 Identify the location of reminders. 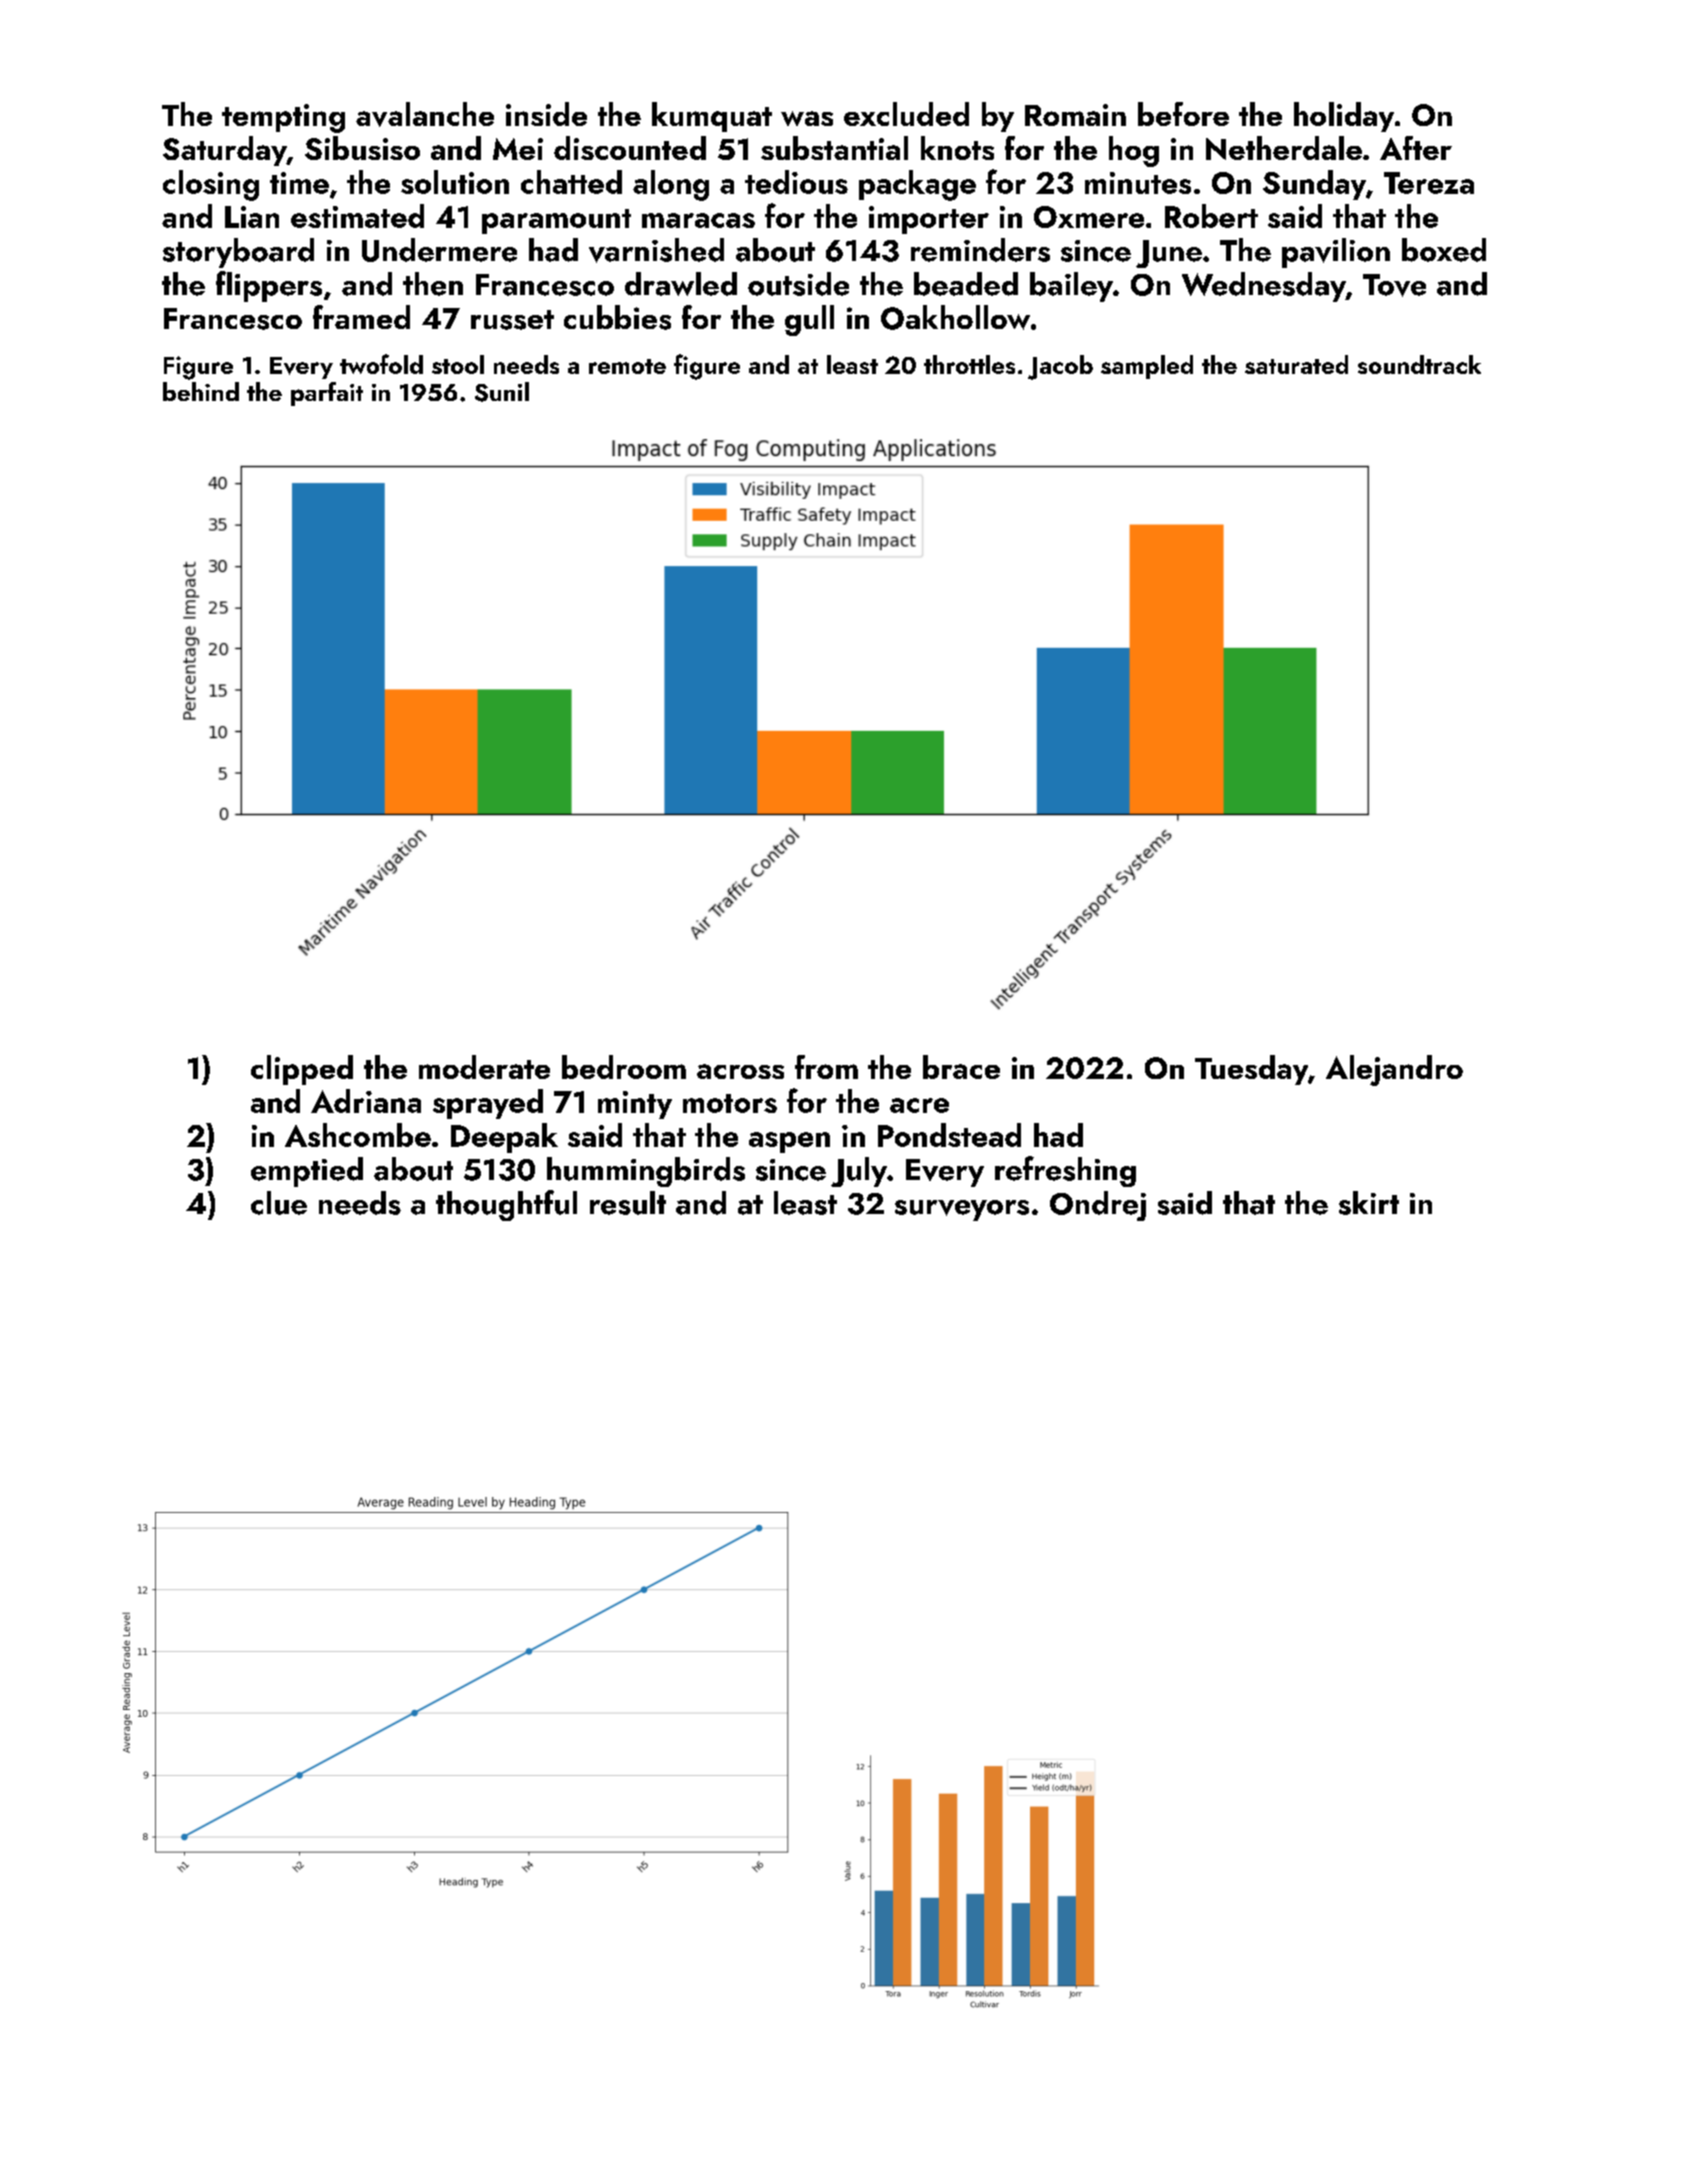
(980, 250).
